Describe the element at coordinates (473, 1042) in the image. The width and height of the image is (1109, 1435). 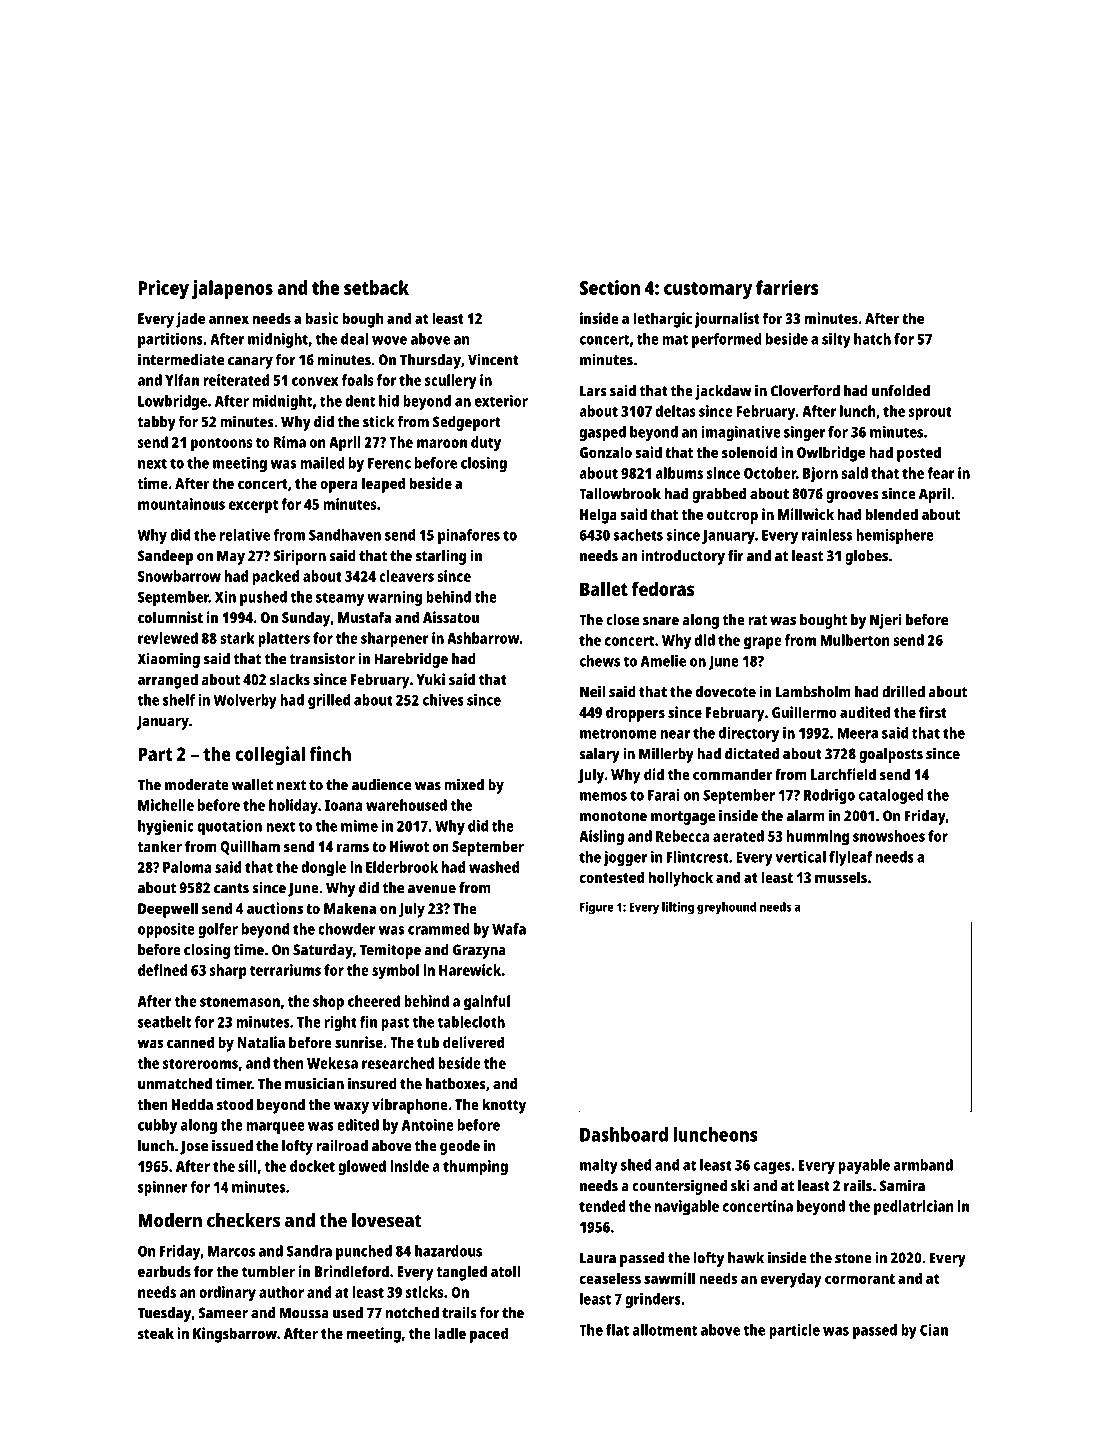
I see `delivered` at that location.
